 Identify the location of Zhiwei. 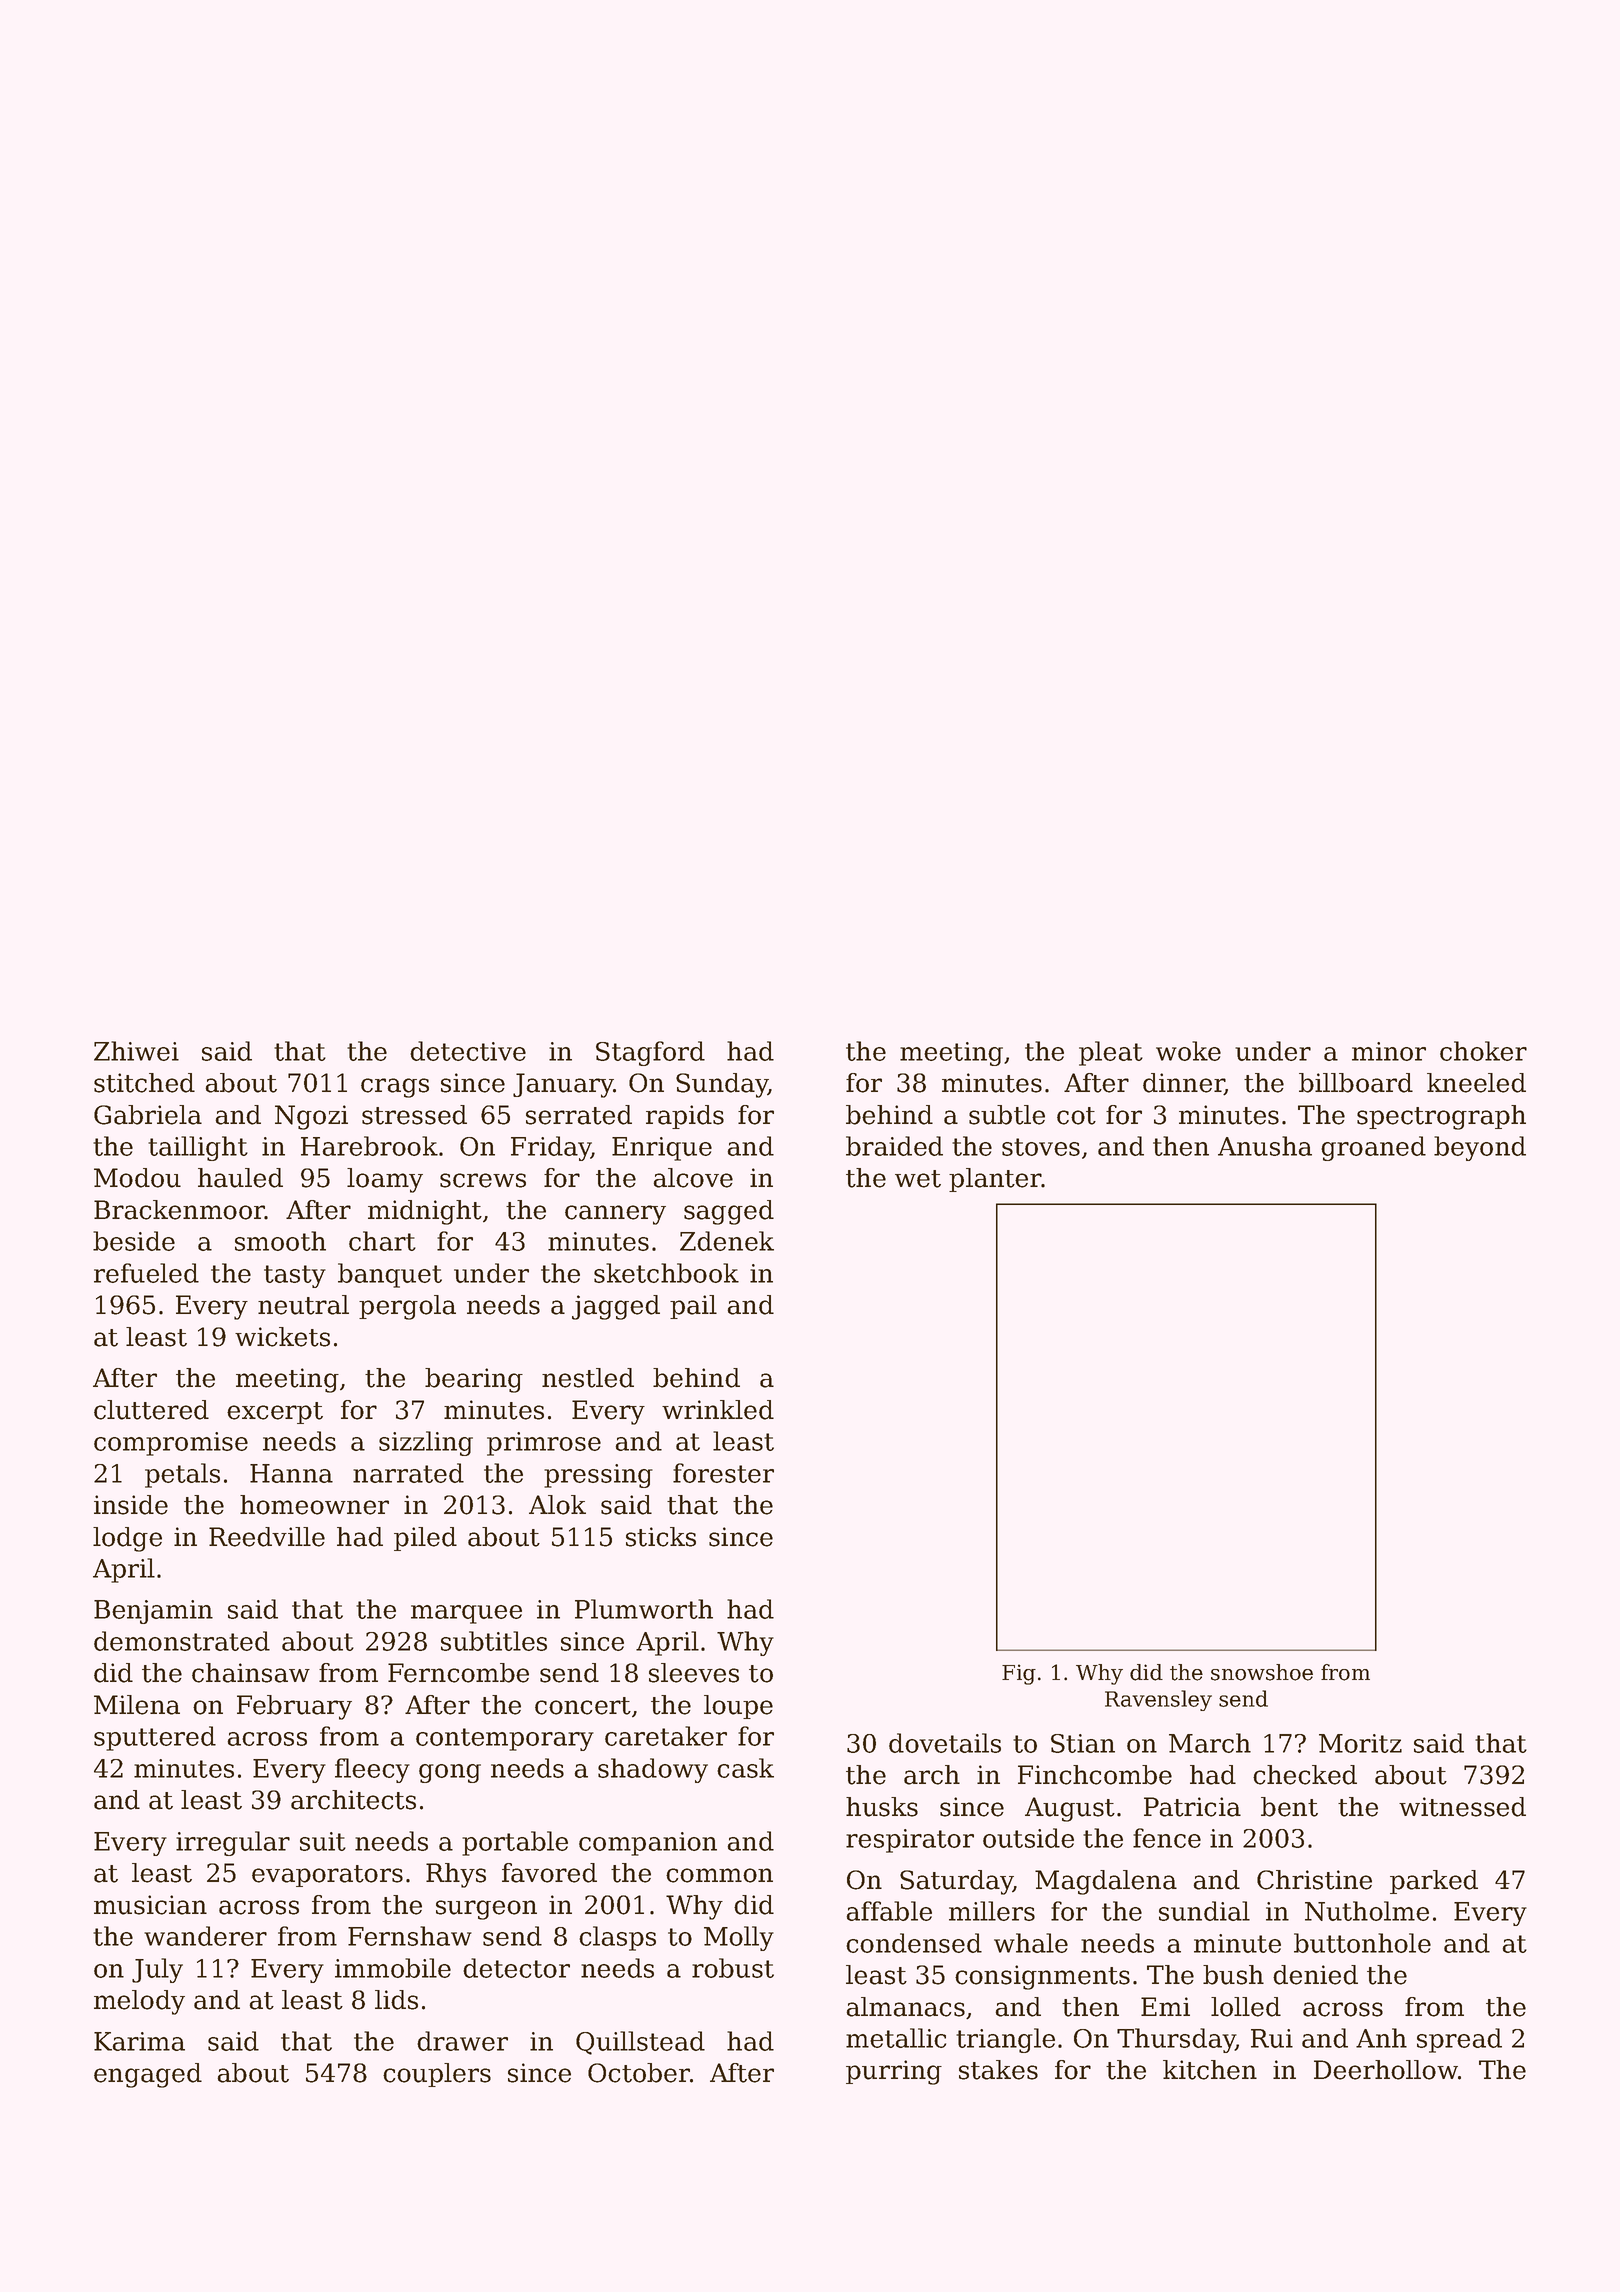
(136, 1051).
